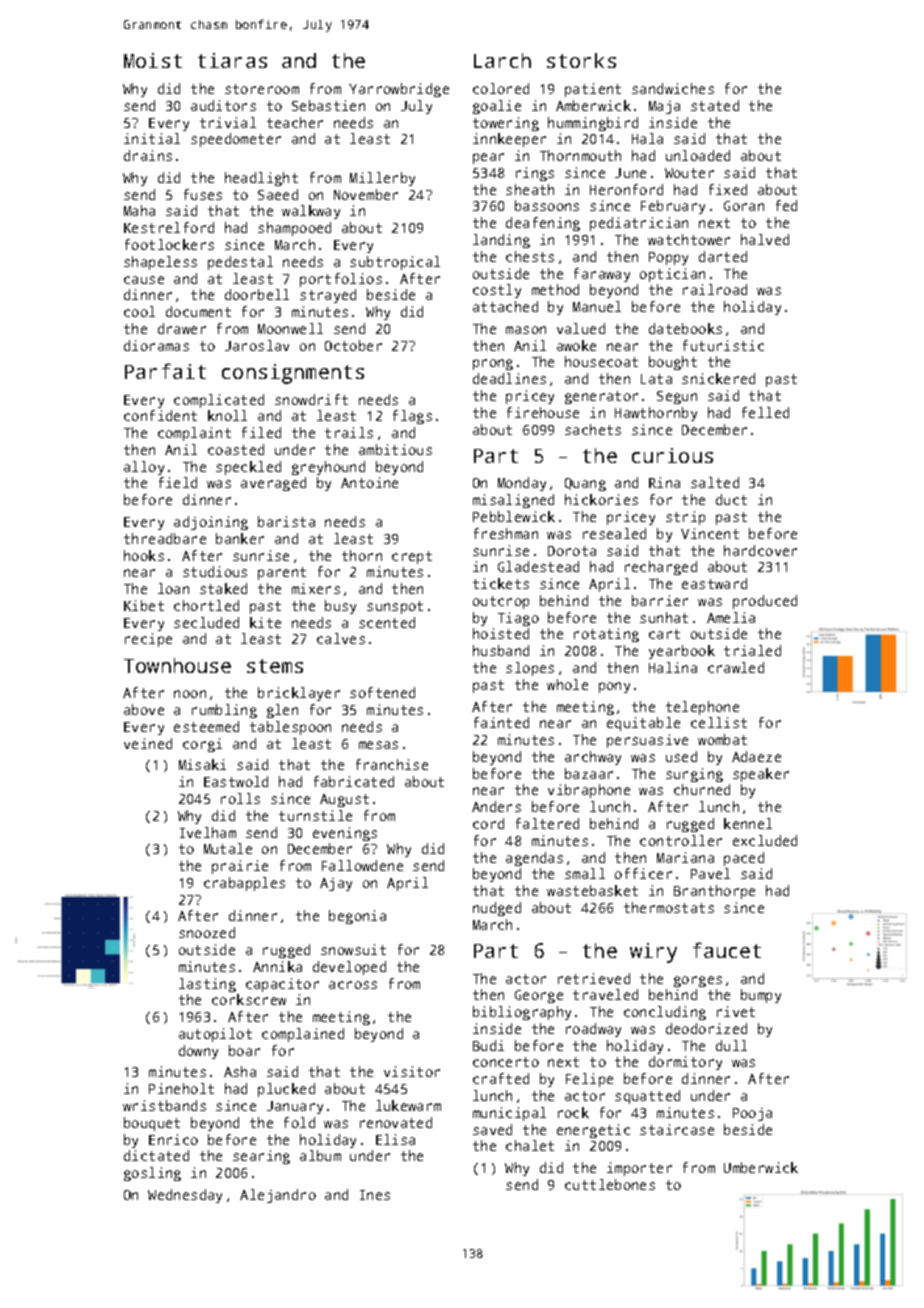  Describe the element at coordinates (715, 289) in the screenshot. I see `railroad` at that location.
